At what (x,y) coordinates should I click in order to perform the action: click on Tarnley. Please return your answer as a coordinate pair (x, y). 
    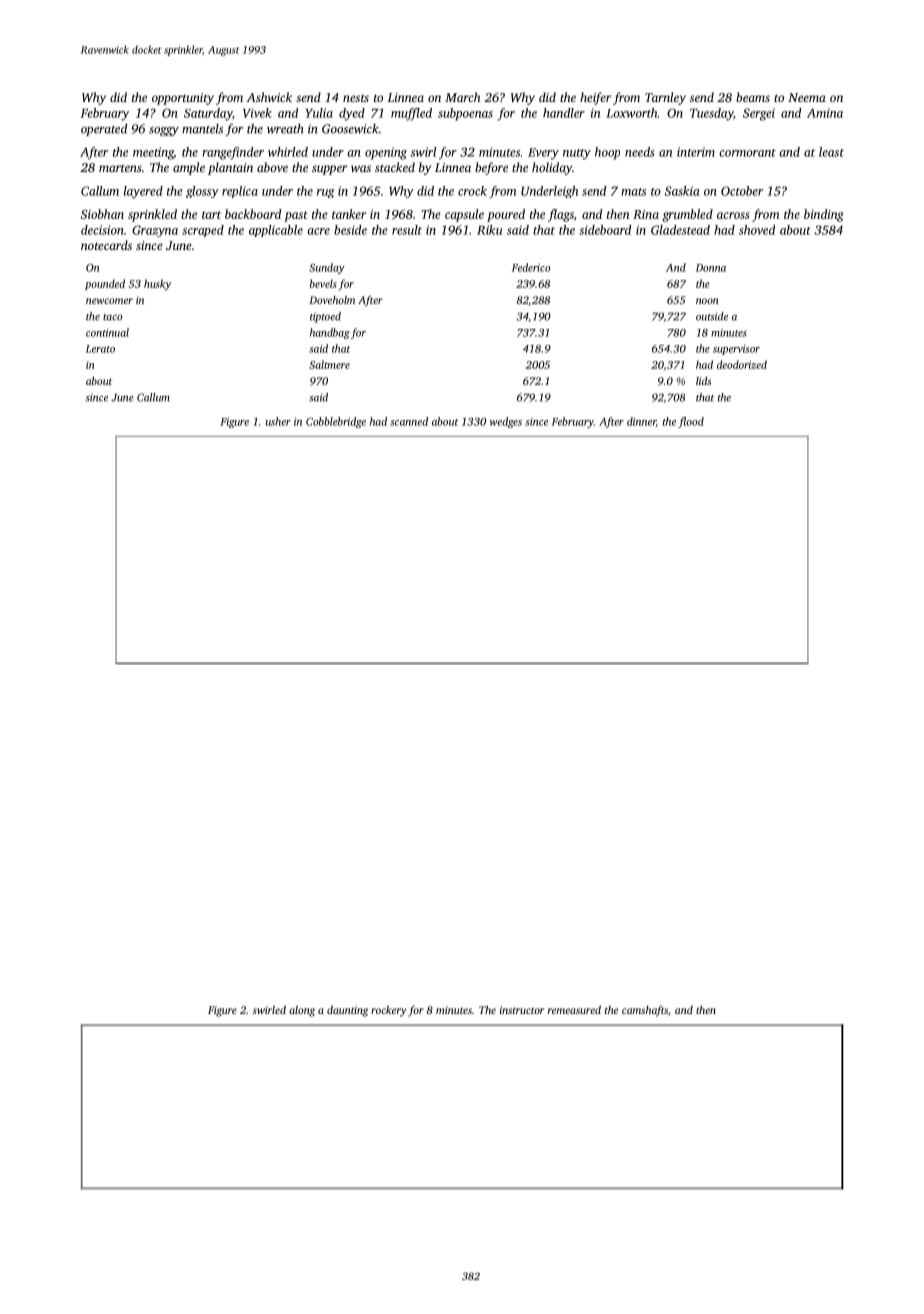
    Looking at the image, I should click on (665, 98).
